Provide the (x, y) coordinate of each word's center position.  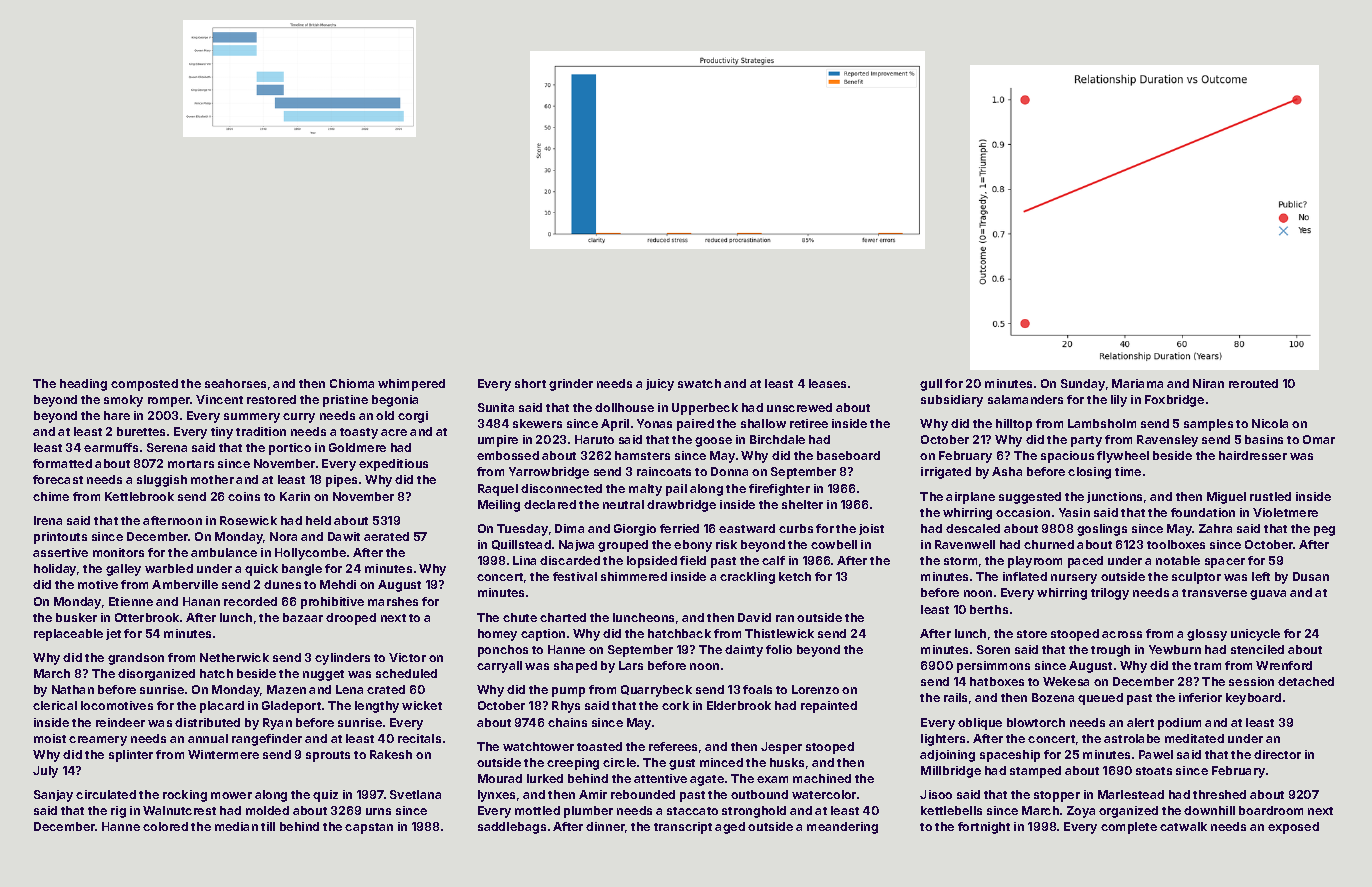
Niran (1208, 383)
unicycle (1255, 635)
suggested (1030, 498)
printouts (60, 538)
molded (267, 810)
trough (1110, 651)
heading (83, 385)
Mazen (286, 689)
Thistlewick (779, 633)
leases (827, 383)
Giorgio (635, 530)
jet (113, 634)
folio (779, 649)
